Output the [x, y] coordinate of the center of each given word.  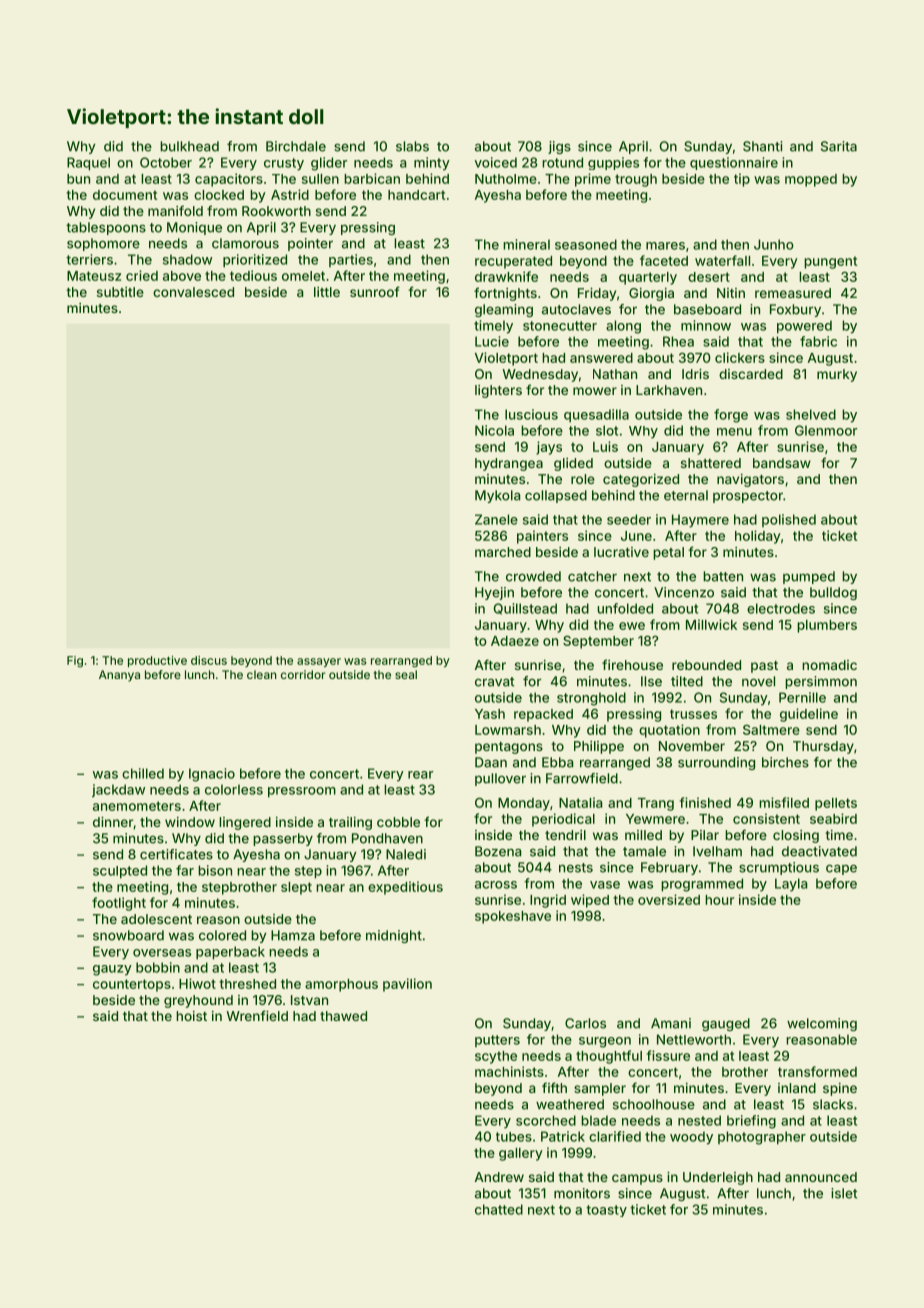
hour [719, 900]
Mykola [497, 496]
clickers [740, 357]
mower [595, 391]
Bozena [498, 851]
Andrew [499, 1177]
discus [209, 660]
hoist [191, 1016]
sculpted [120, 872]
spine [840, 1089]
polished [789, 520]
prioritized [255, 261]
